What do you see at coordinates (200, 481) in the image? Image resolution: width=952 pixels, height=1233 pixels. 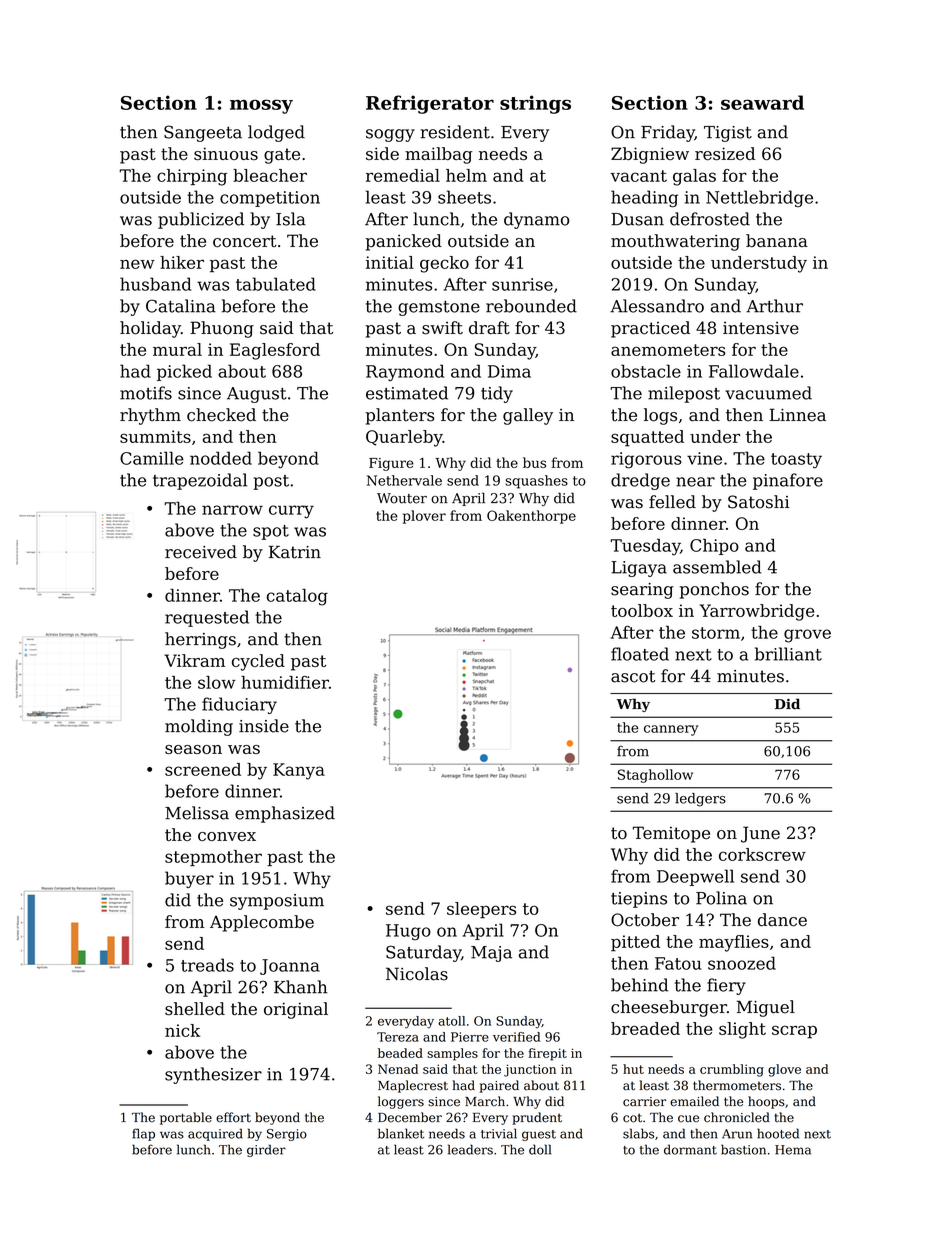 I see `trapezoidal` at bounding box center [200, 481].
